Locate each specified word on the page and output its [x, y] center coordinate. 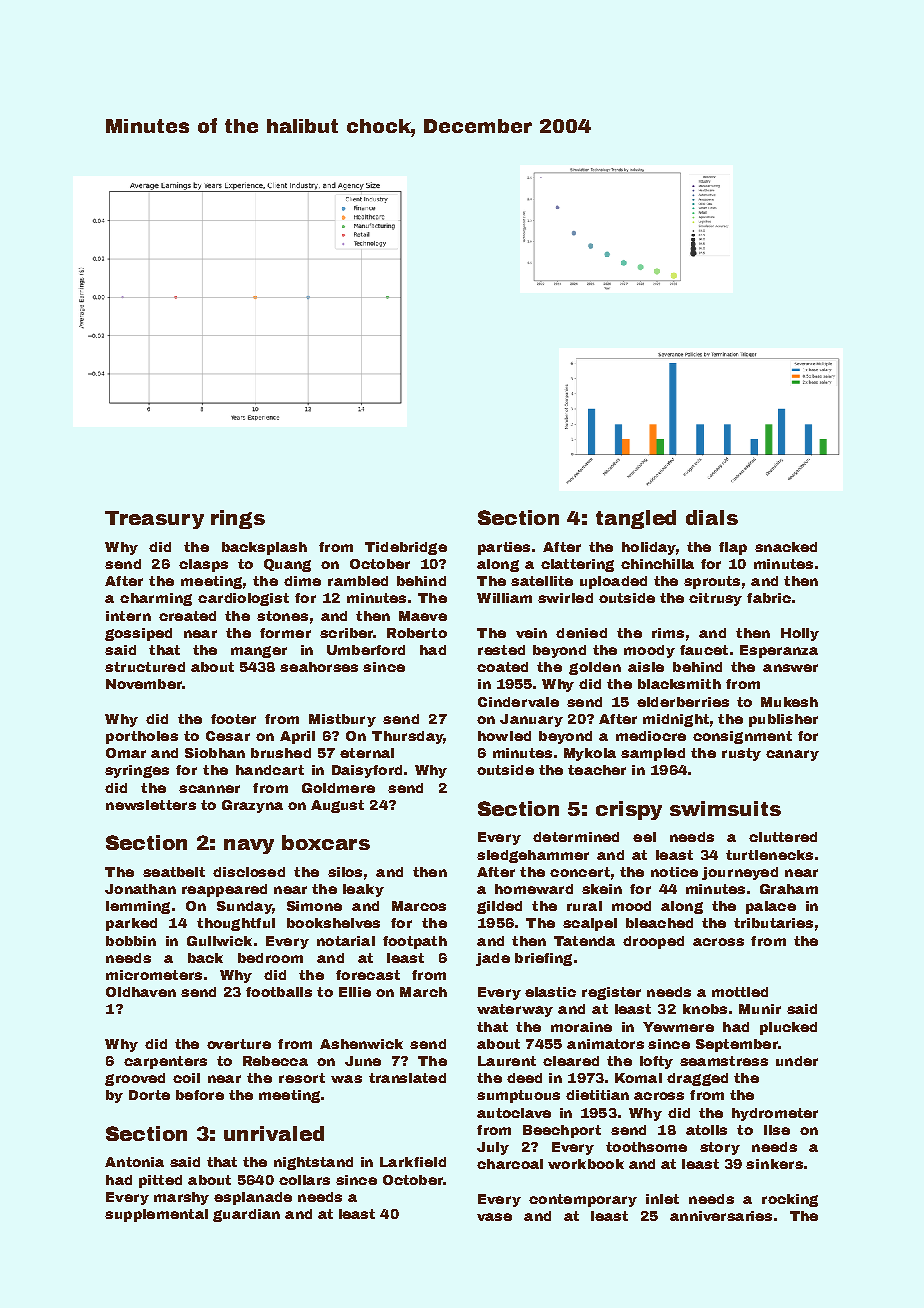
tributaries [773, 923]
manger [259, 652]
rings [238, 519]
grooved [135, 1079]
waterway [515, 1010]
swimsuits [725, 808]
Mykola [590, 754]
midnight [676, 720]
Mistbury [342, 720]
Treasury [154, 520]
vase [494, 1217]
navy [249, 846]
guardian [246, 1215]
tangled [636, 519]
